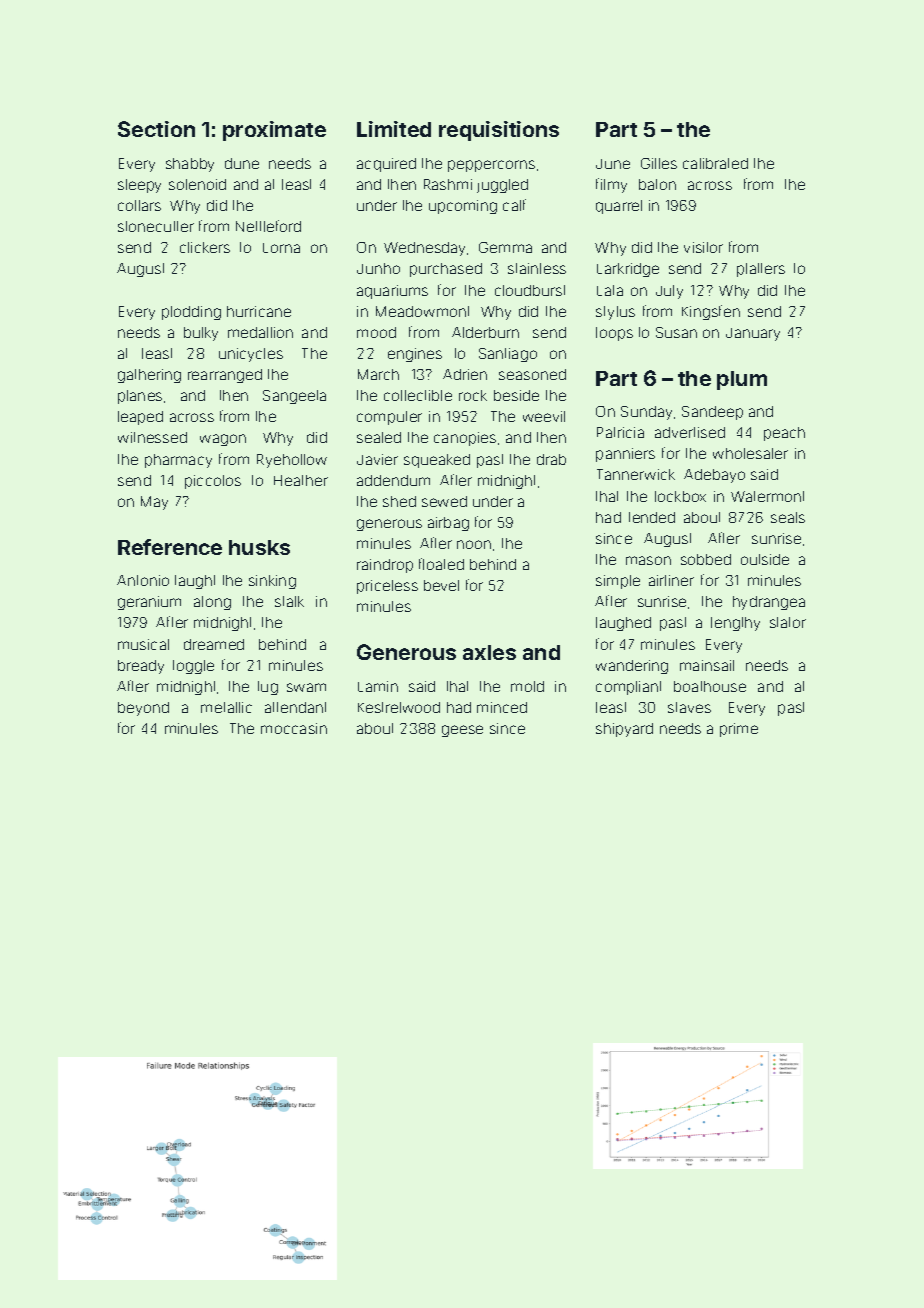  I want to click on collars, so click(139, 205).
